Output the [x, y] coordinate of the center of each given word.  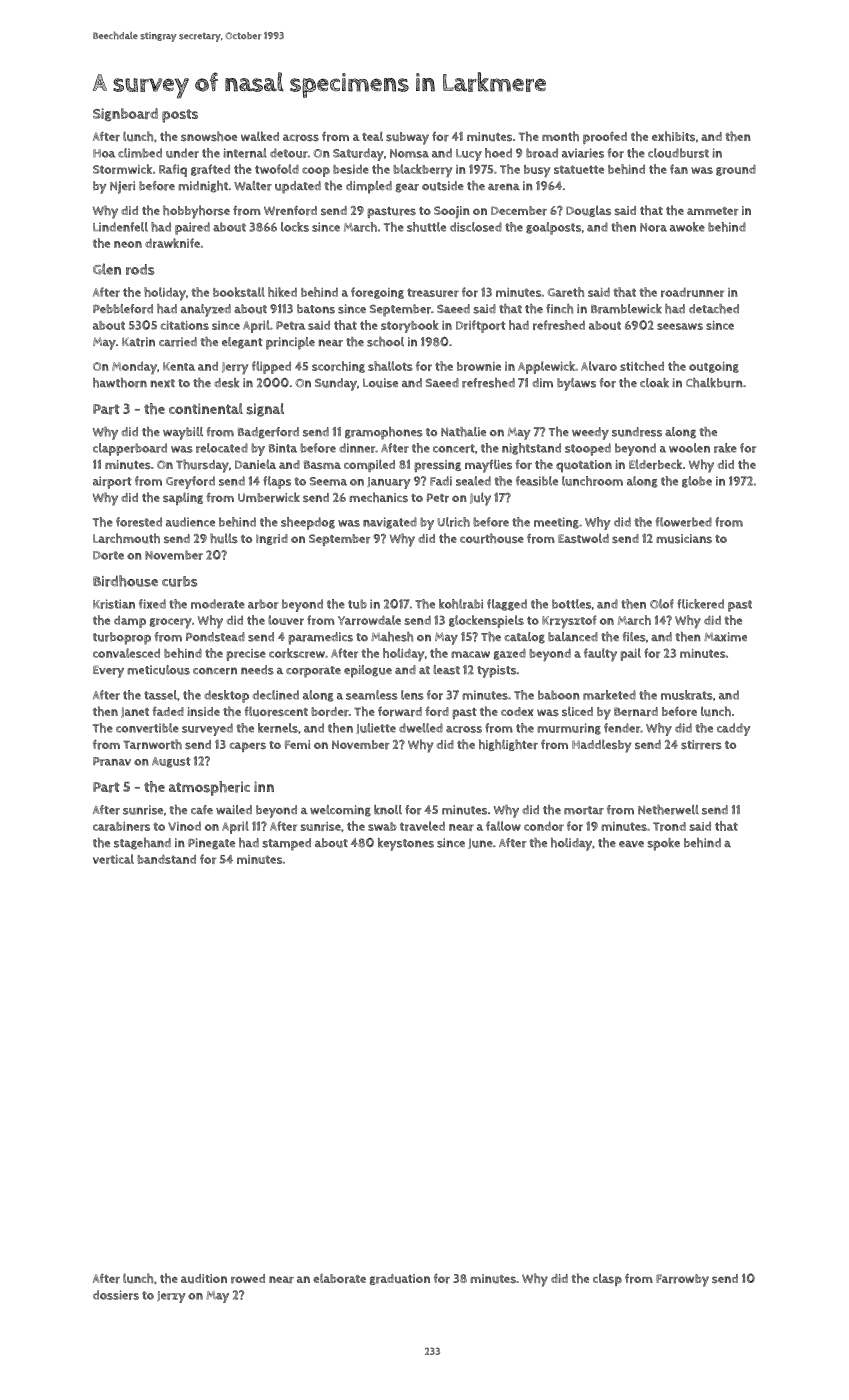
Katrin [138, 342]
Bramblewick [626, 309]
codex [517, 711]
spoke [663, 844]
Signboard [125, 114]
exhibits [673, 136]
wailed [234, 810]
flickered [700, 604]
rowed [248, 1279]
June [480, 844]
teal [372, 136]
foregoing [377, 293]
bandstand [166, 859]
